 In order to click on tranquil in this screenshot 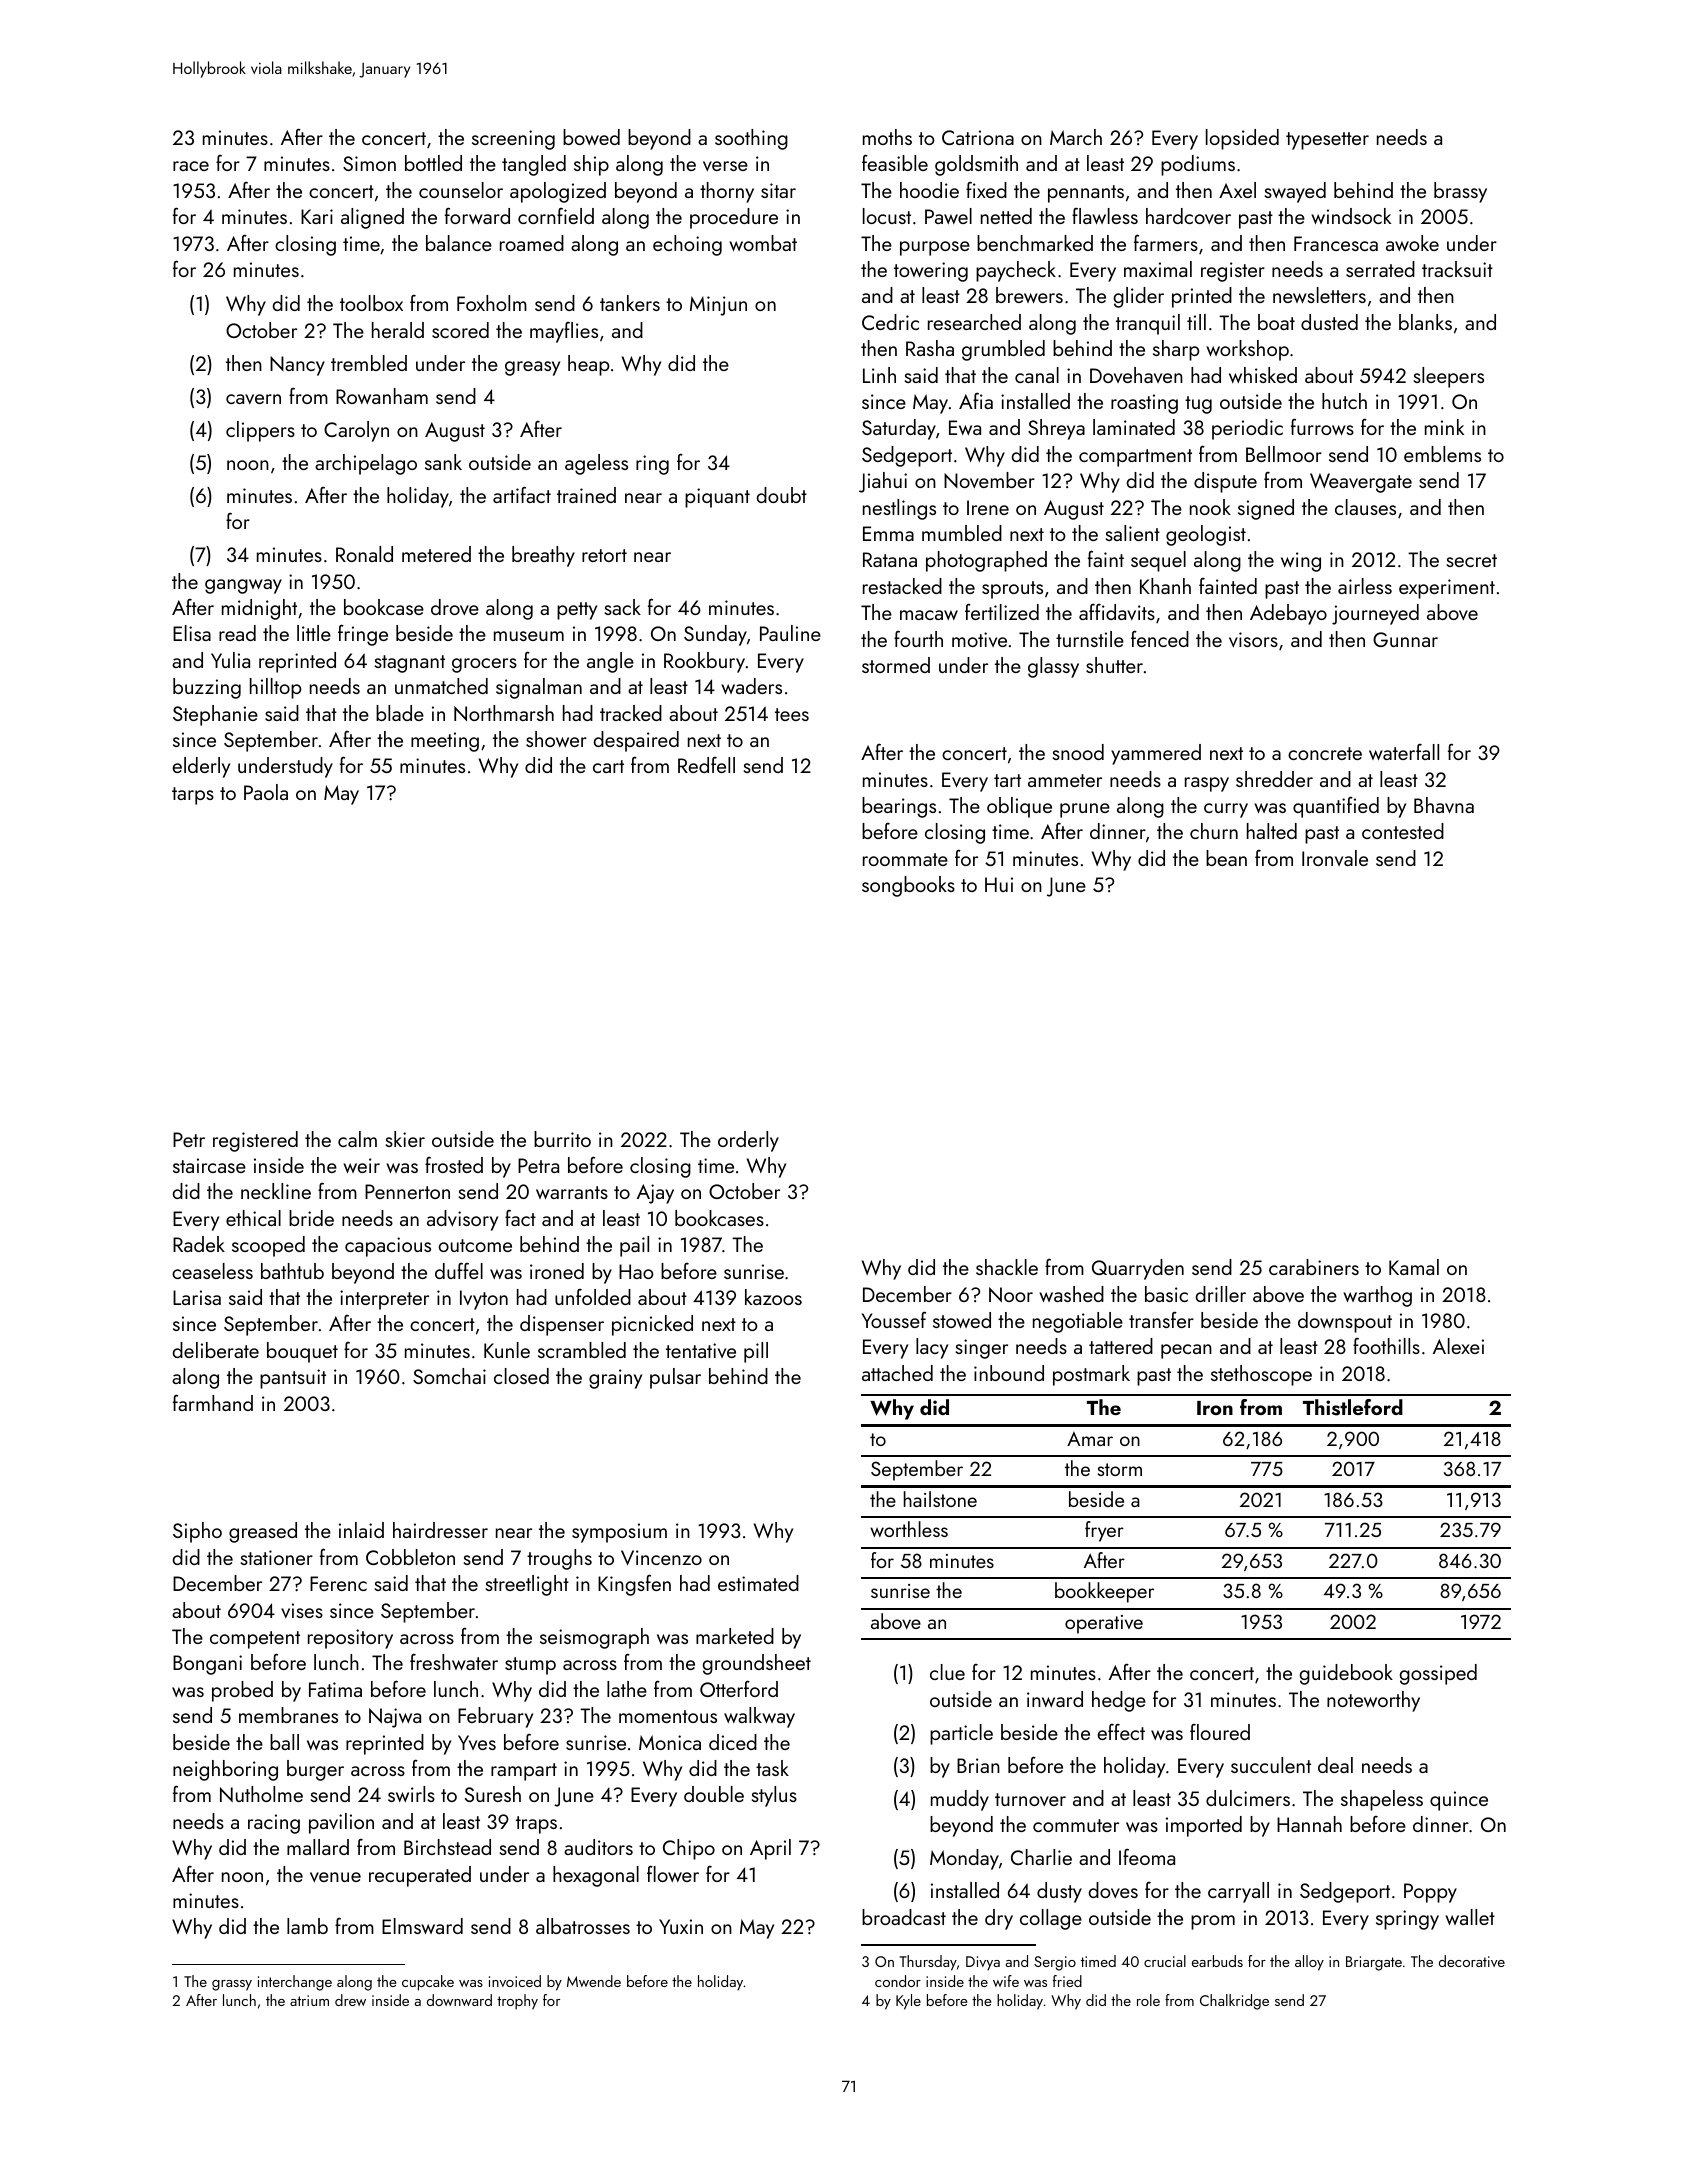, I will do `click(1148, 324)`.
